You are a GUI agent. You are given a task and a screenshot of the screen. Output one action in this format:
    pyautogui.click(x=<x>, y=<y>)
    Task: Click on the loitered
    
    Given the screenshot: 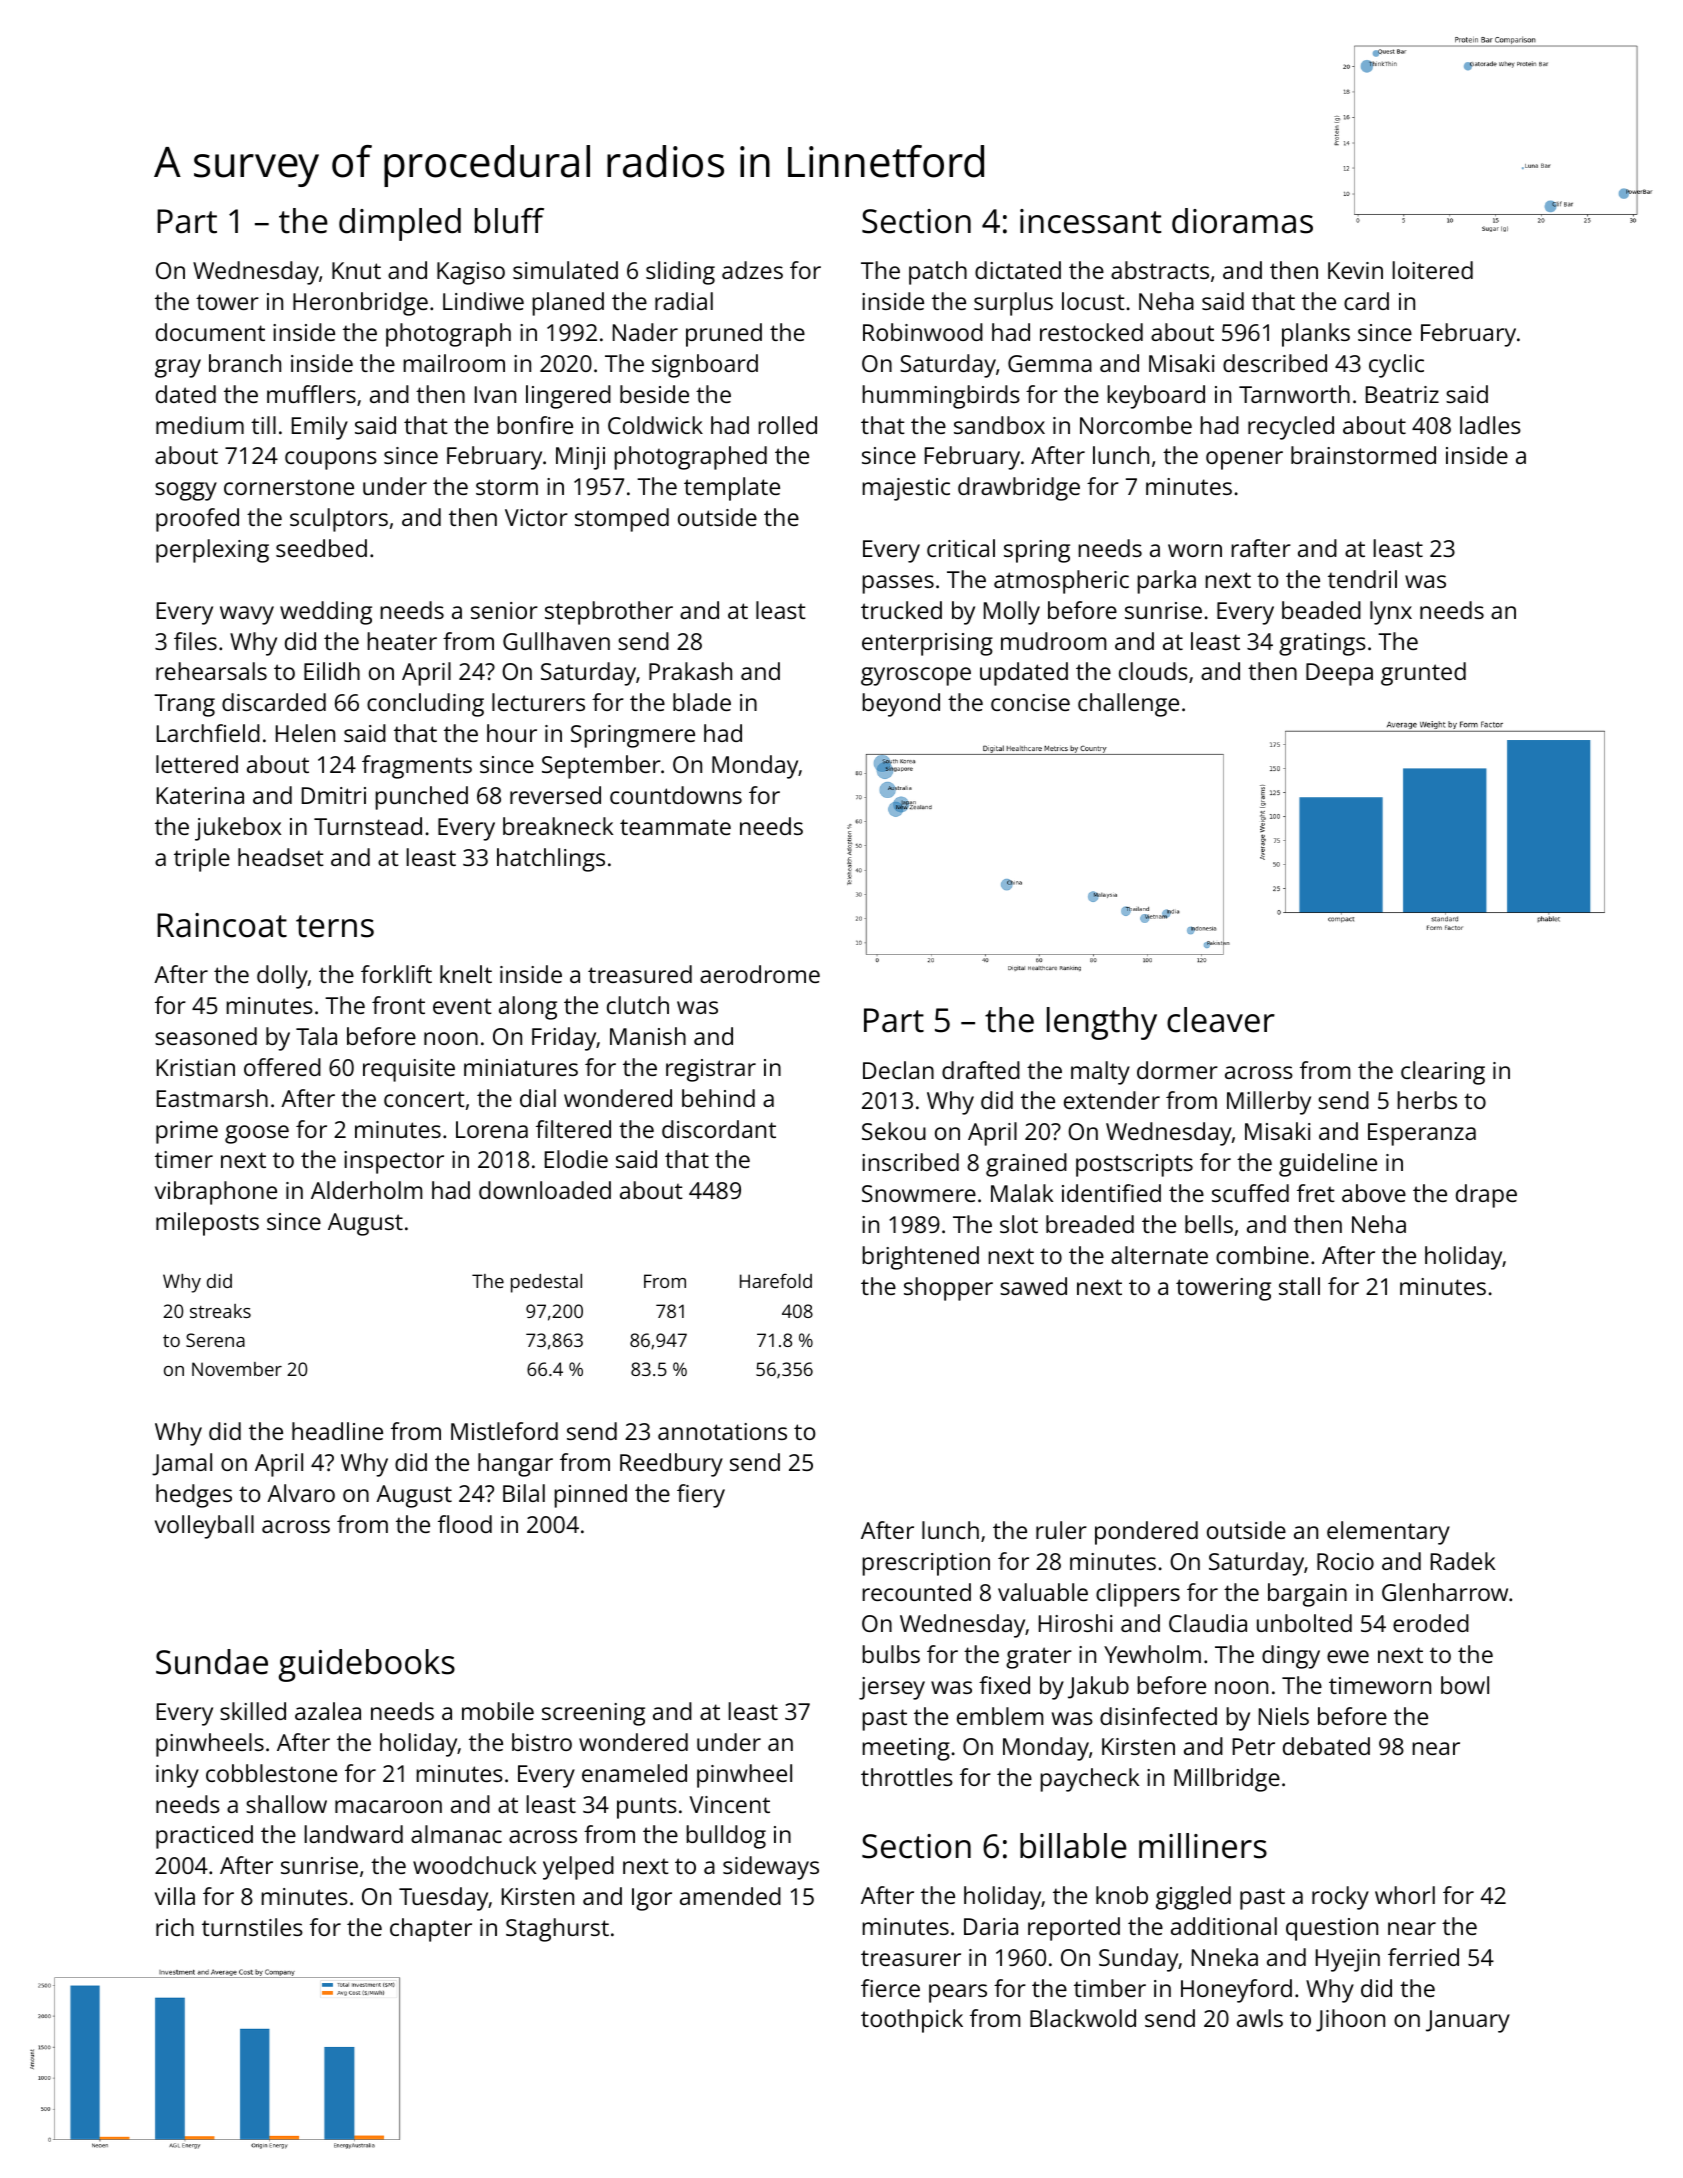 What is the action you would take?
    pyautogui.click(x=1432, y=270)
